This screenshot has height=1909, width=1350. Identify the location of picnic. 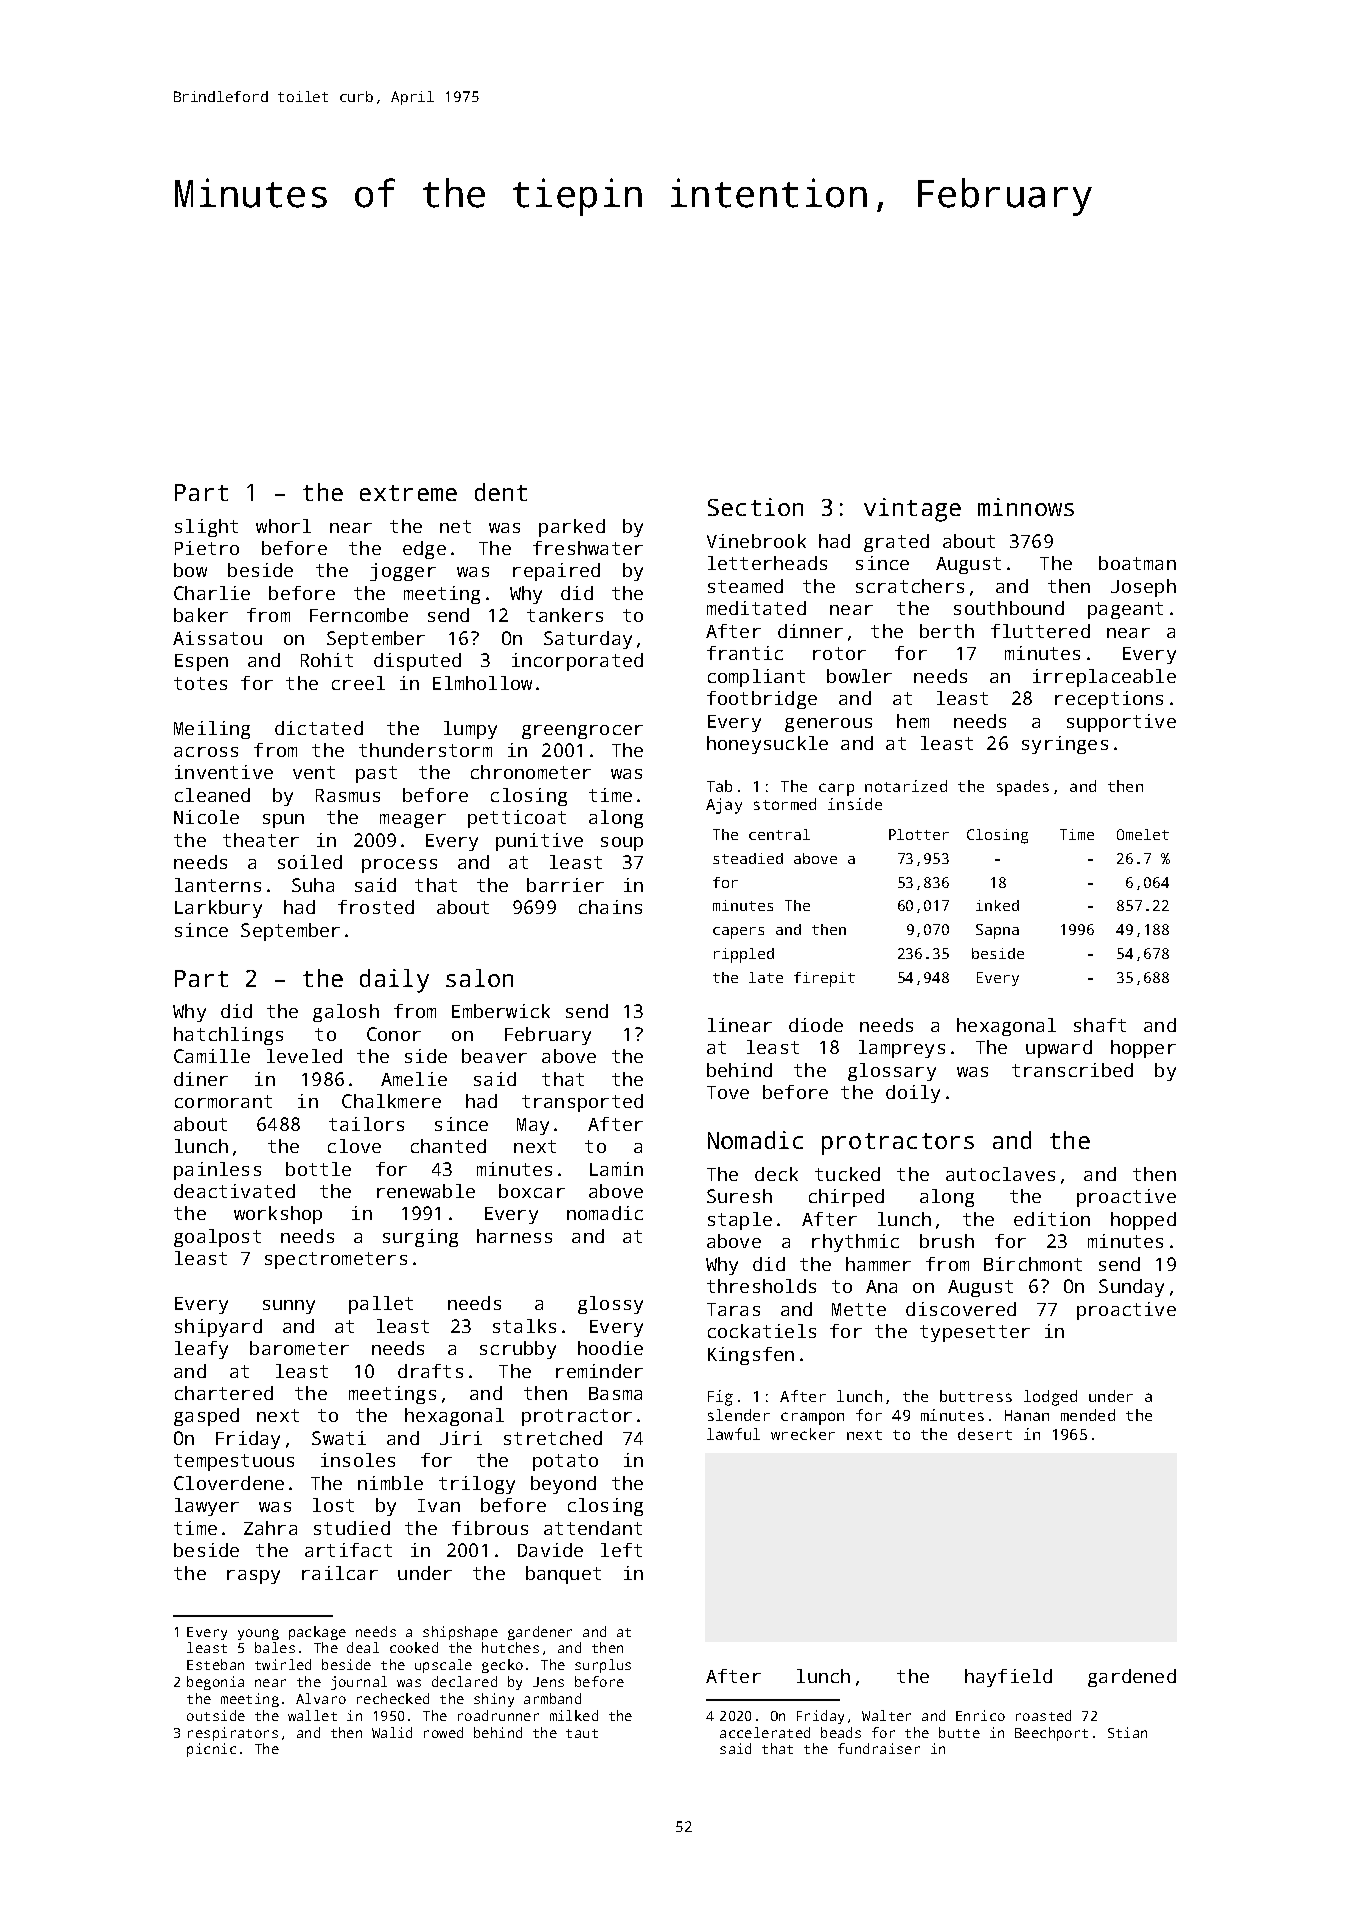
(211, 1750).
